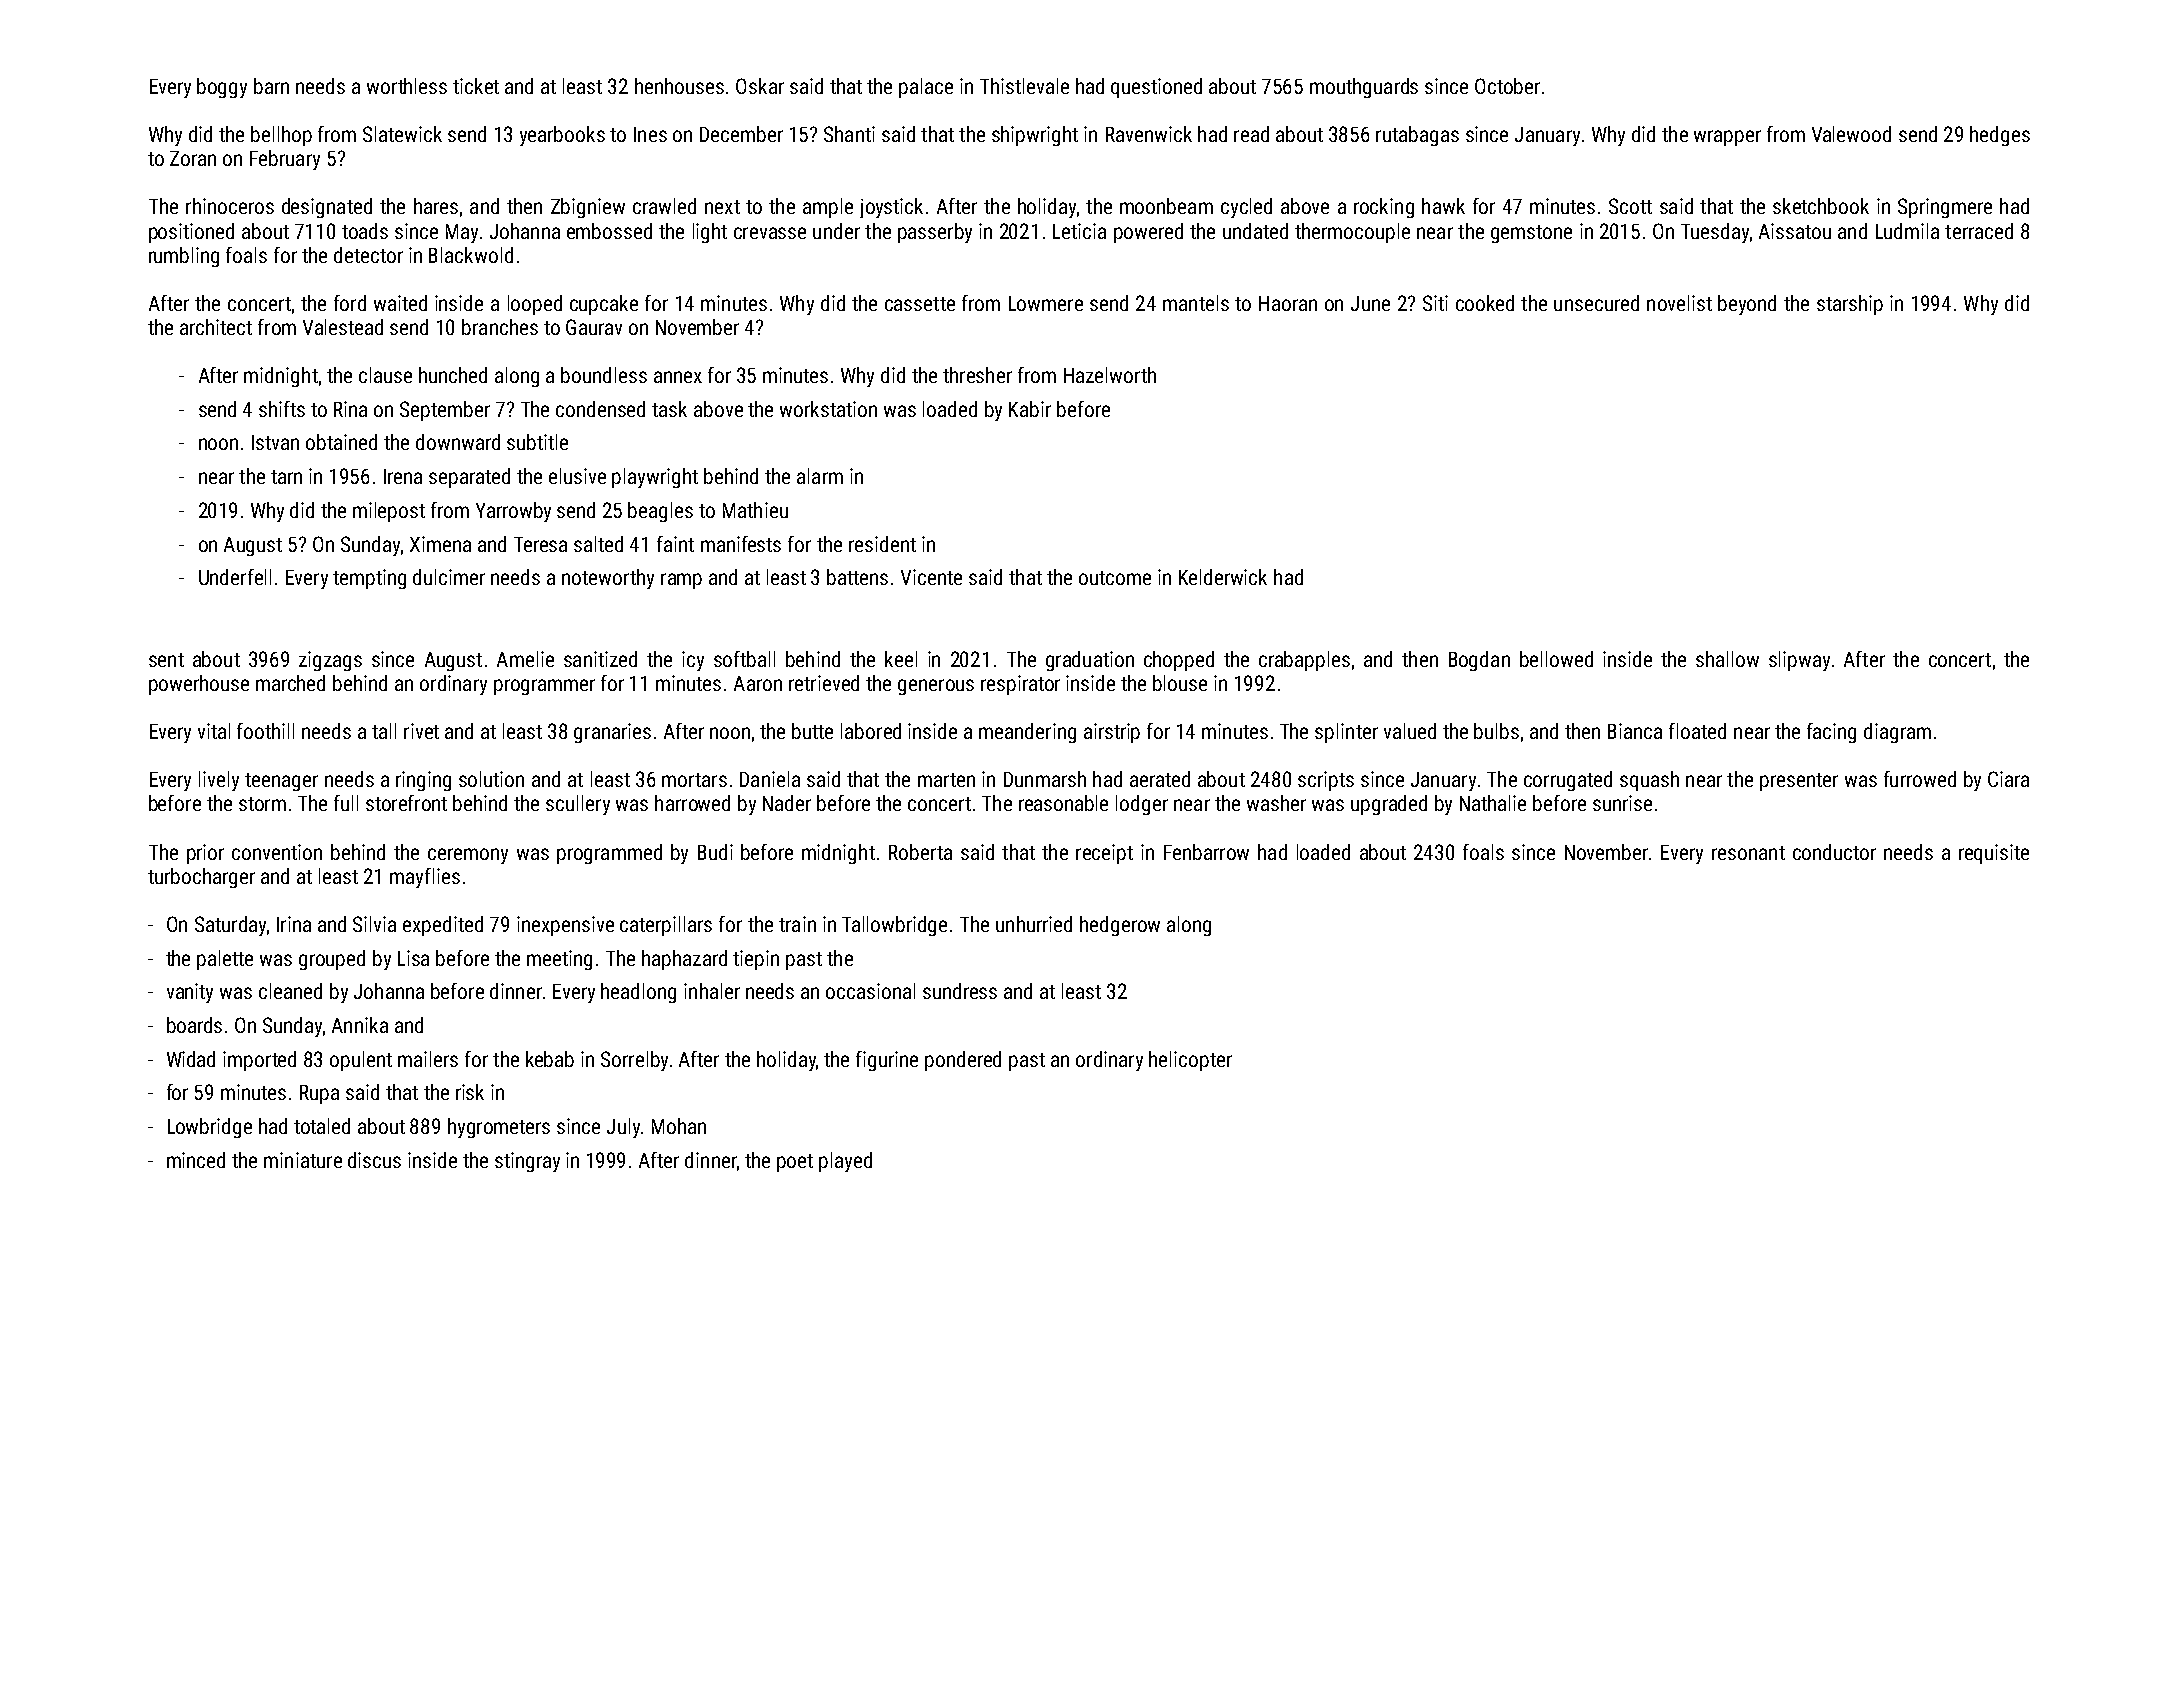 Image resolution: width=2178 pixels, height=1683 pixels. Describe the element at coordinates (277, 852) in the screenshot. I see `convention` at that location.
